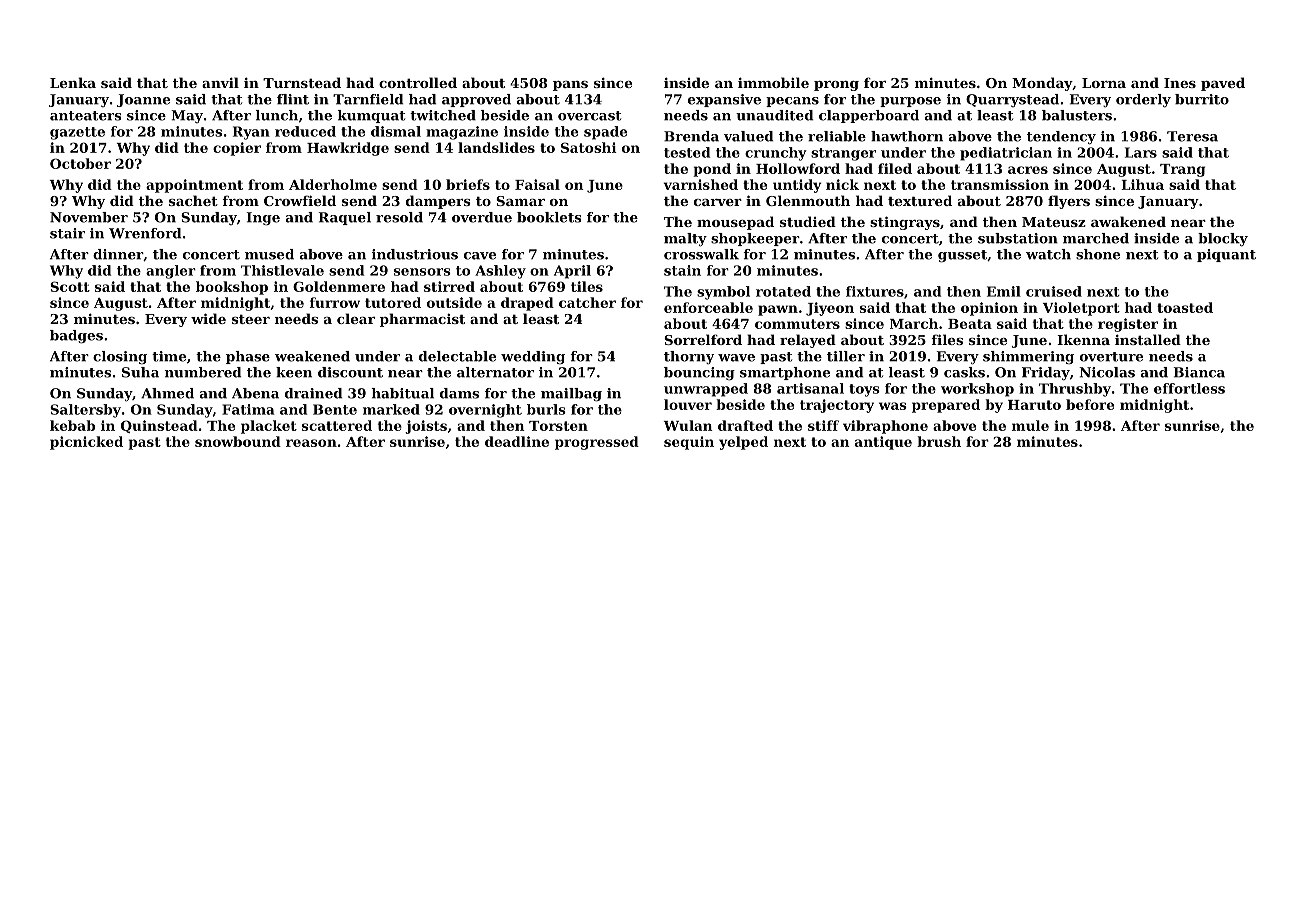 Image resolution: width=1308 pixels, height=924 pixels. I want to click on Monday, so click(1042, 84).
